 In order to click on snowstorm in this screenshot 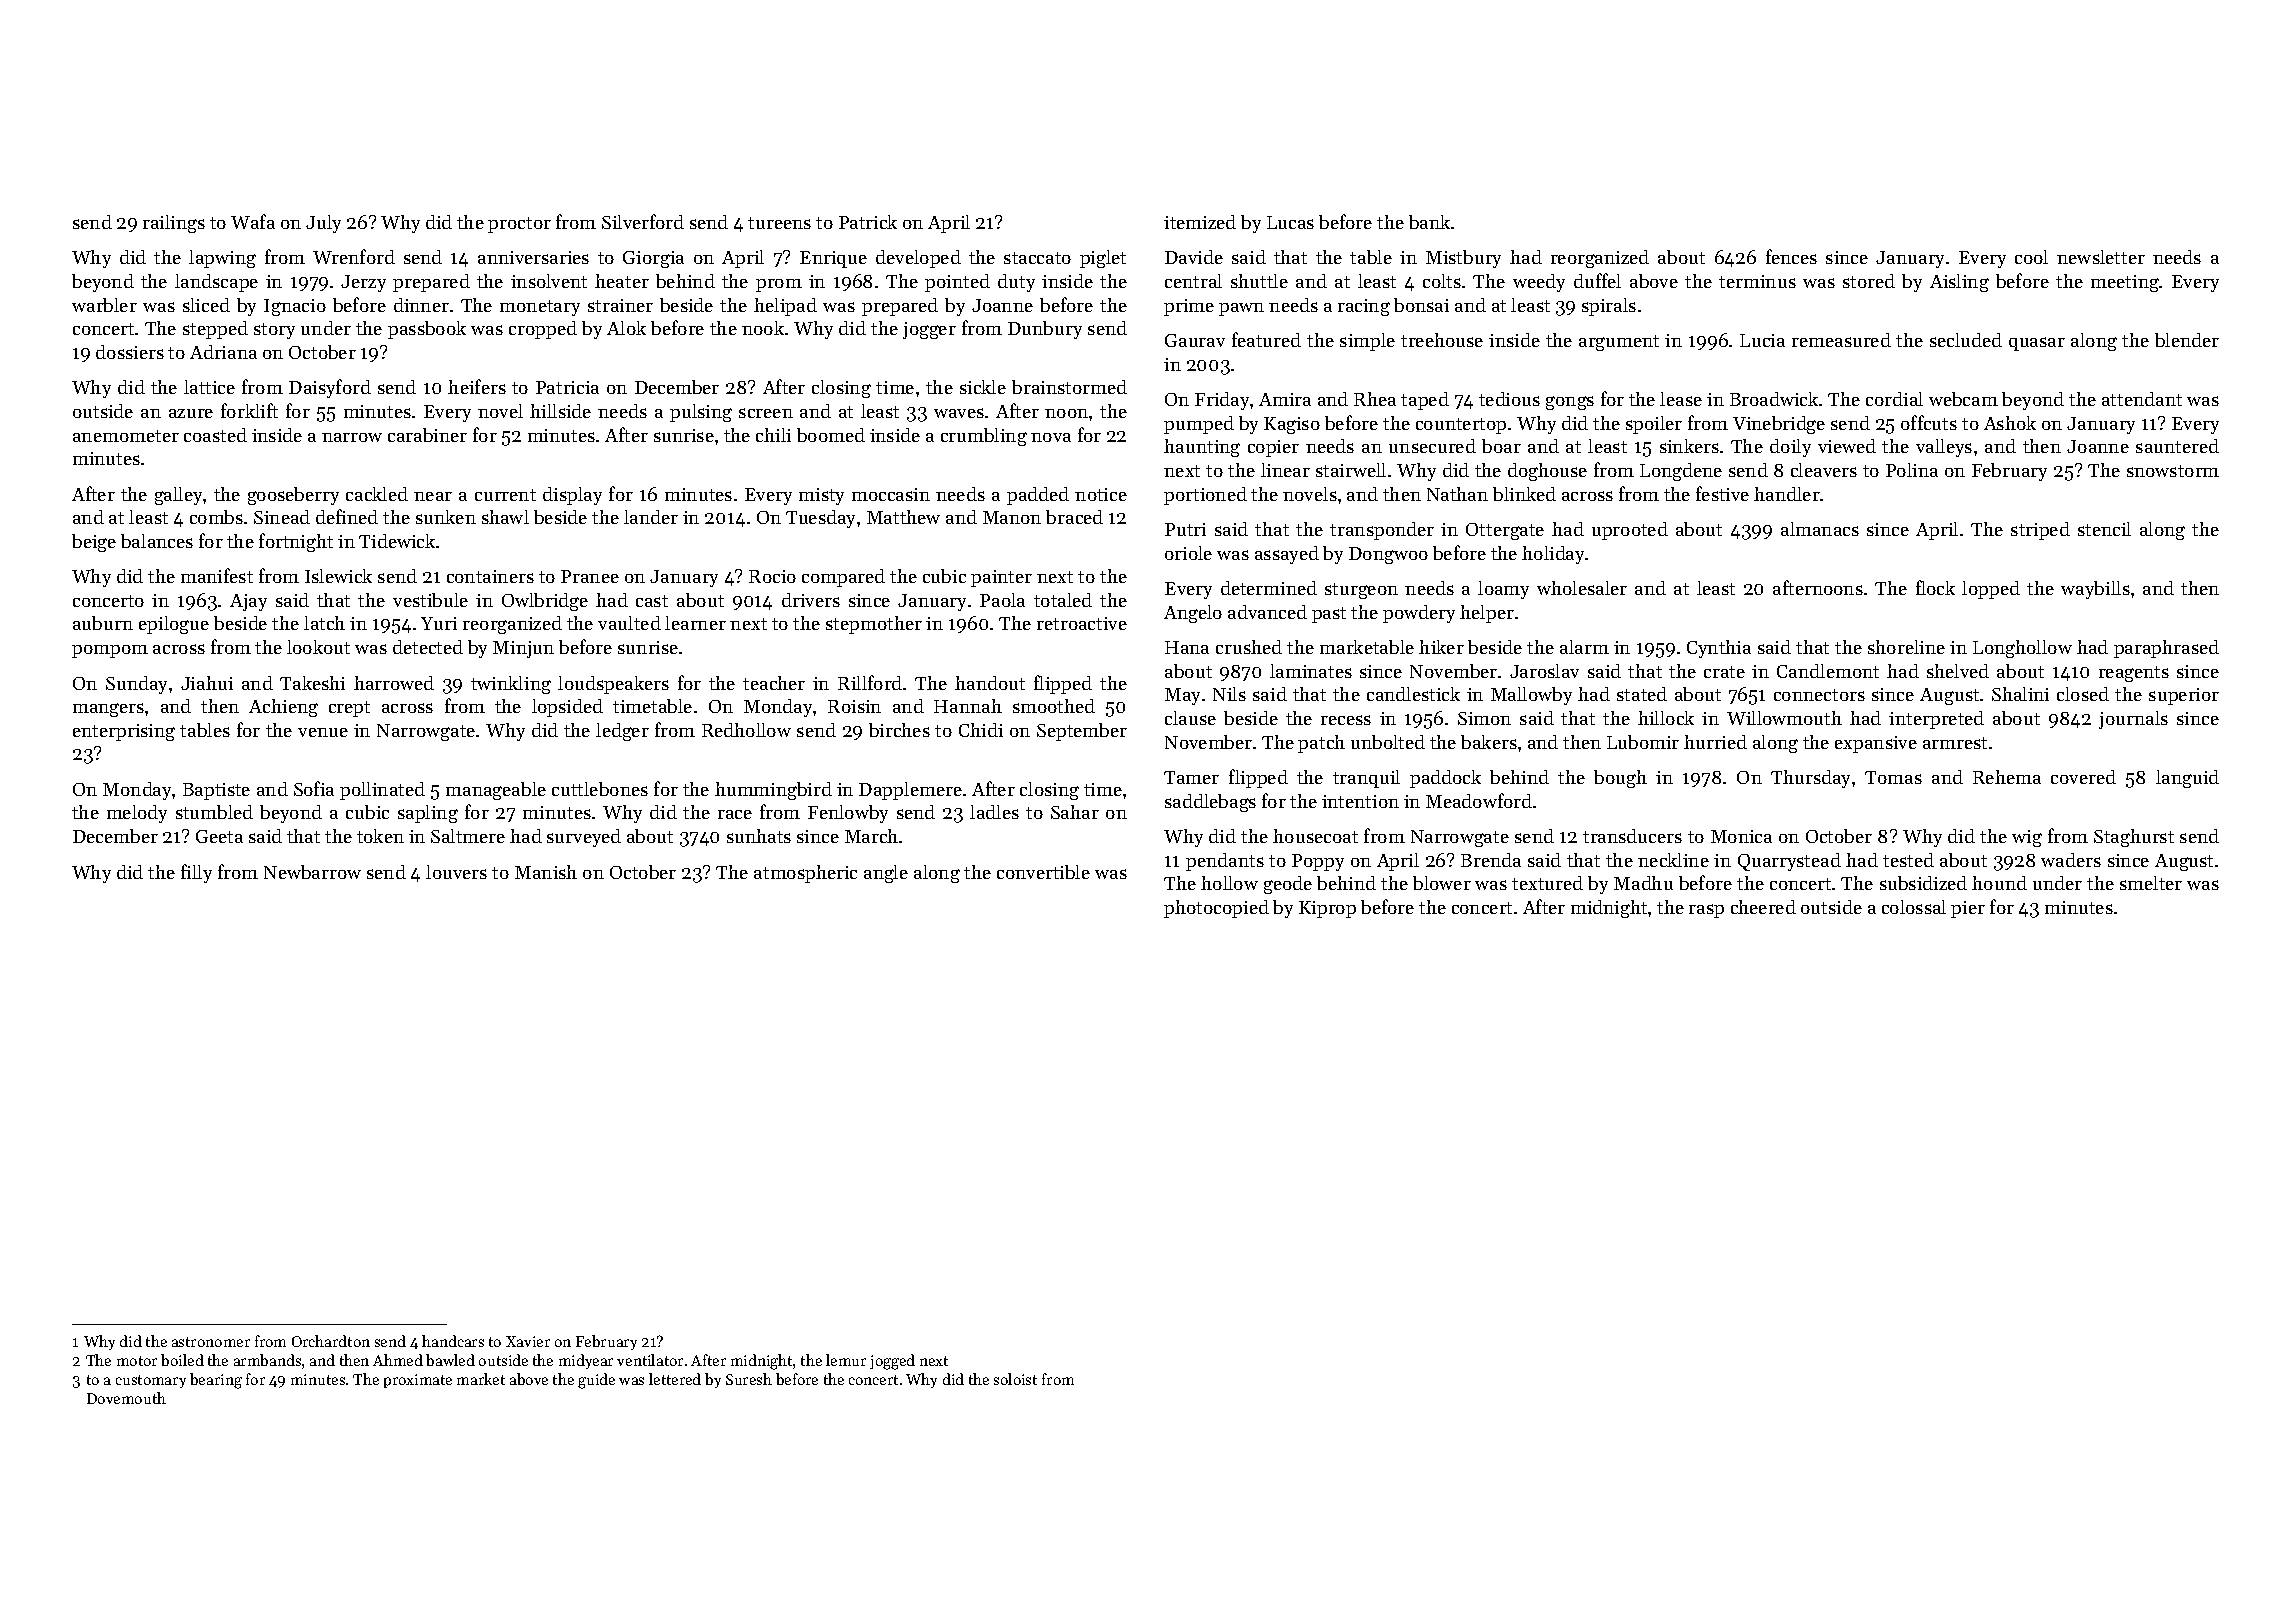, I will do `click(2173, 471)`.
